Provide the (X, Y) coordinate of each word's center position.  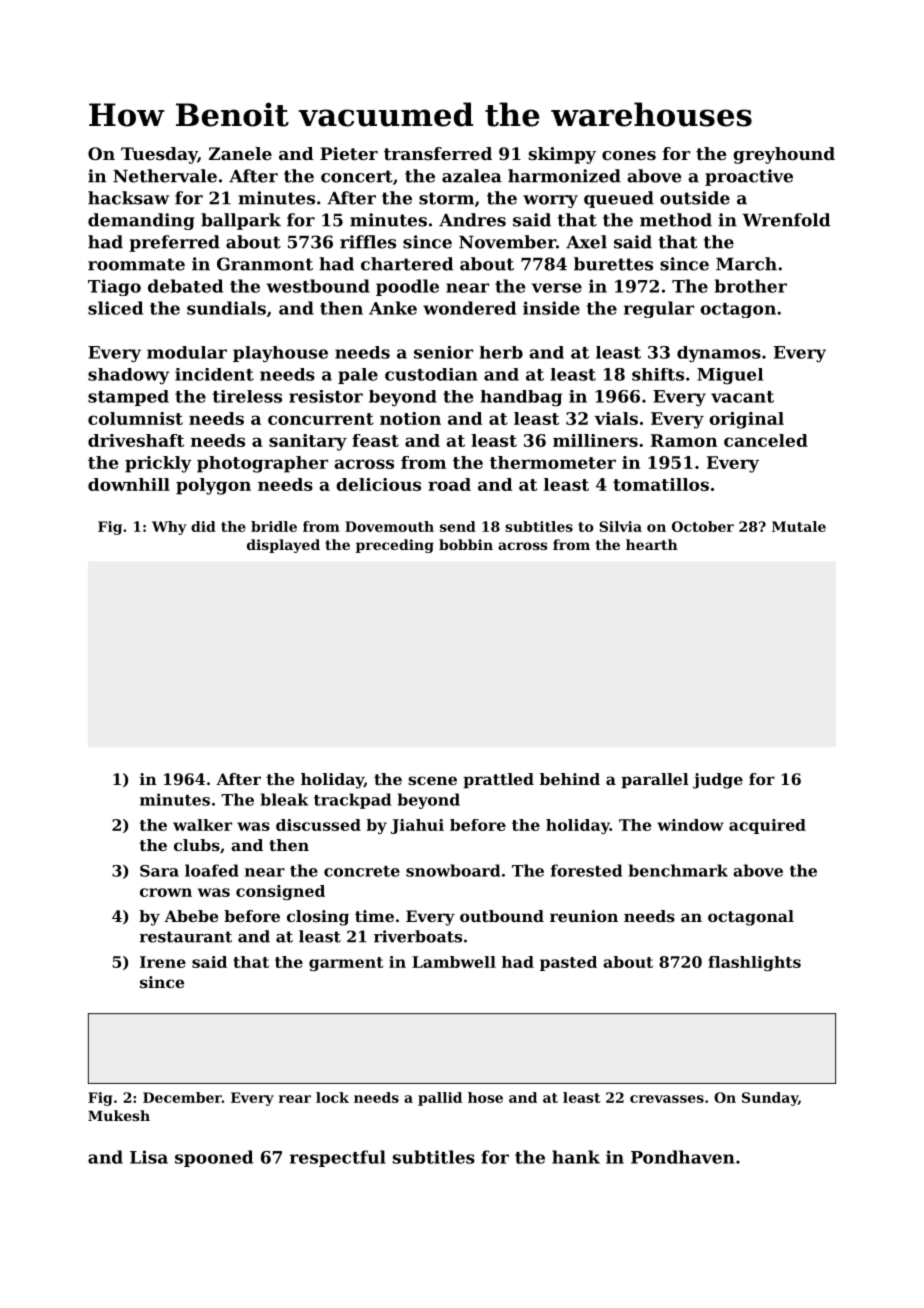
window (690, 825)
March (746, 264)
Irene (163, 962)
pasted (568, 963)
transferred (438, 153)
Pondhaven (683, 1157)
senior (443, 352)
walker (202, 825)
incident (214, 374)
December (182, 1097)
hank (576, 1157)
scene (432, 780)
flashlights (754, 963)
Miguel (730, 376)
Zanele (240, 153)
